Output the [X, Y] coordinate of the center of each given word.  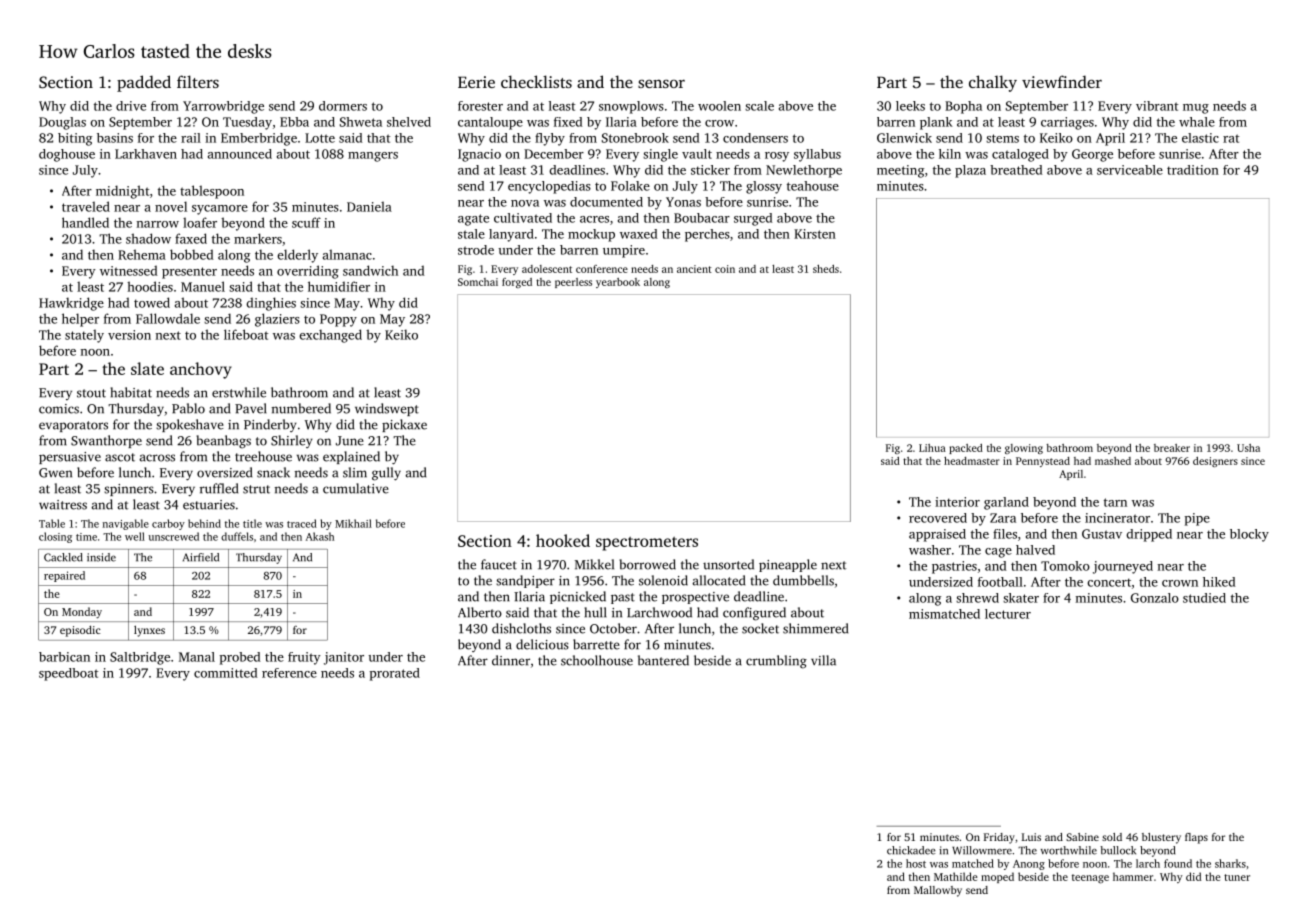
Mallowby [938, 891]
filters [198, 81]
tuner [1237, 877]
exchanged [330, 336]
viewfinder [1062, 81]
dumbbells [803, 580]
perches [707, 235]
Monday [82, 613]
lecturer [1008, 614]
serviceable [1130, 170]
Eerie [476, 82]
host [916, 863]
